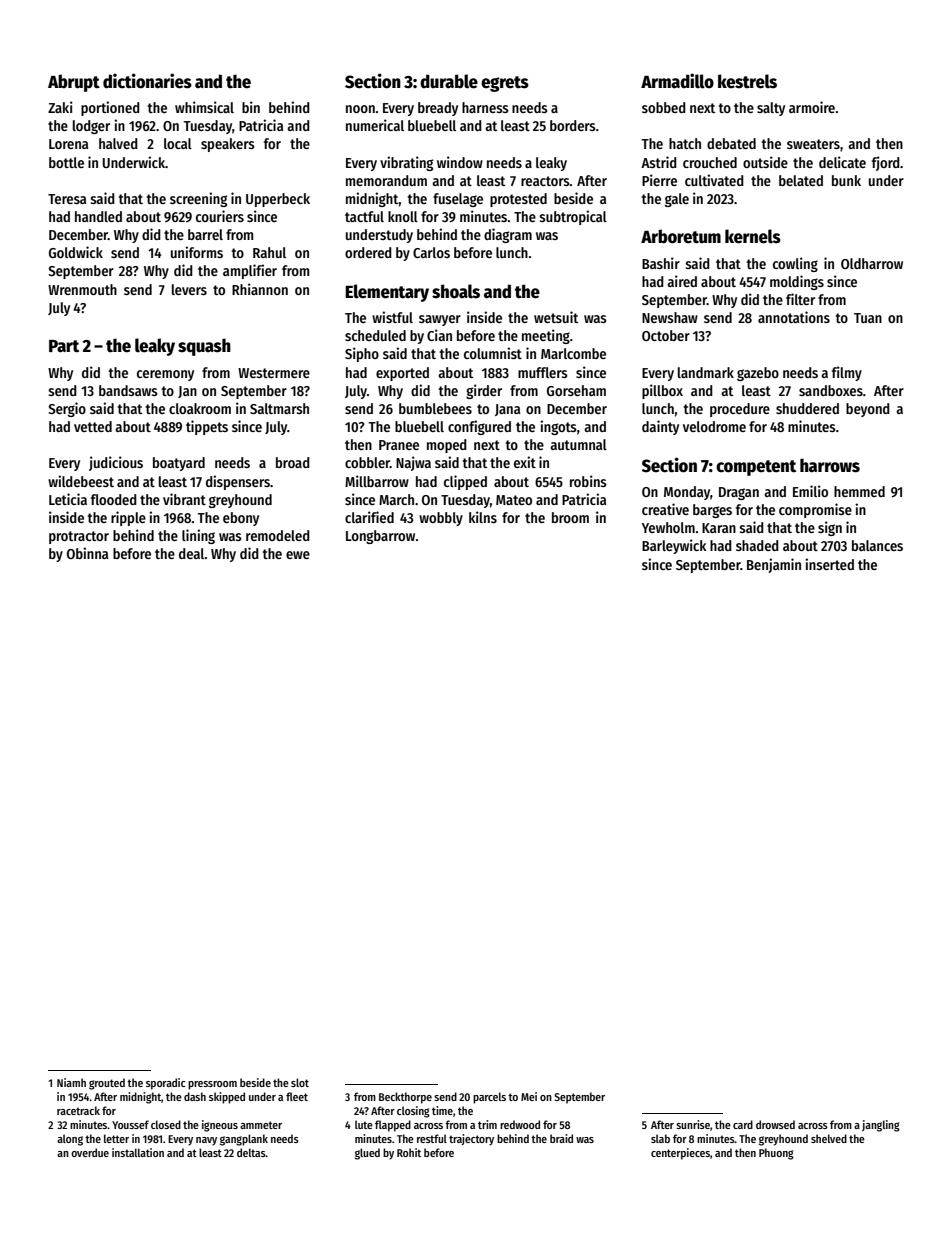 This page has height=1233, width=952. What do you see at coordinates (251, 1152) in the page?
I see `deltas` at bounding box center [251, 1152].
